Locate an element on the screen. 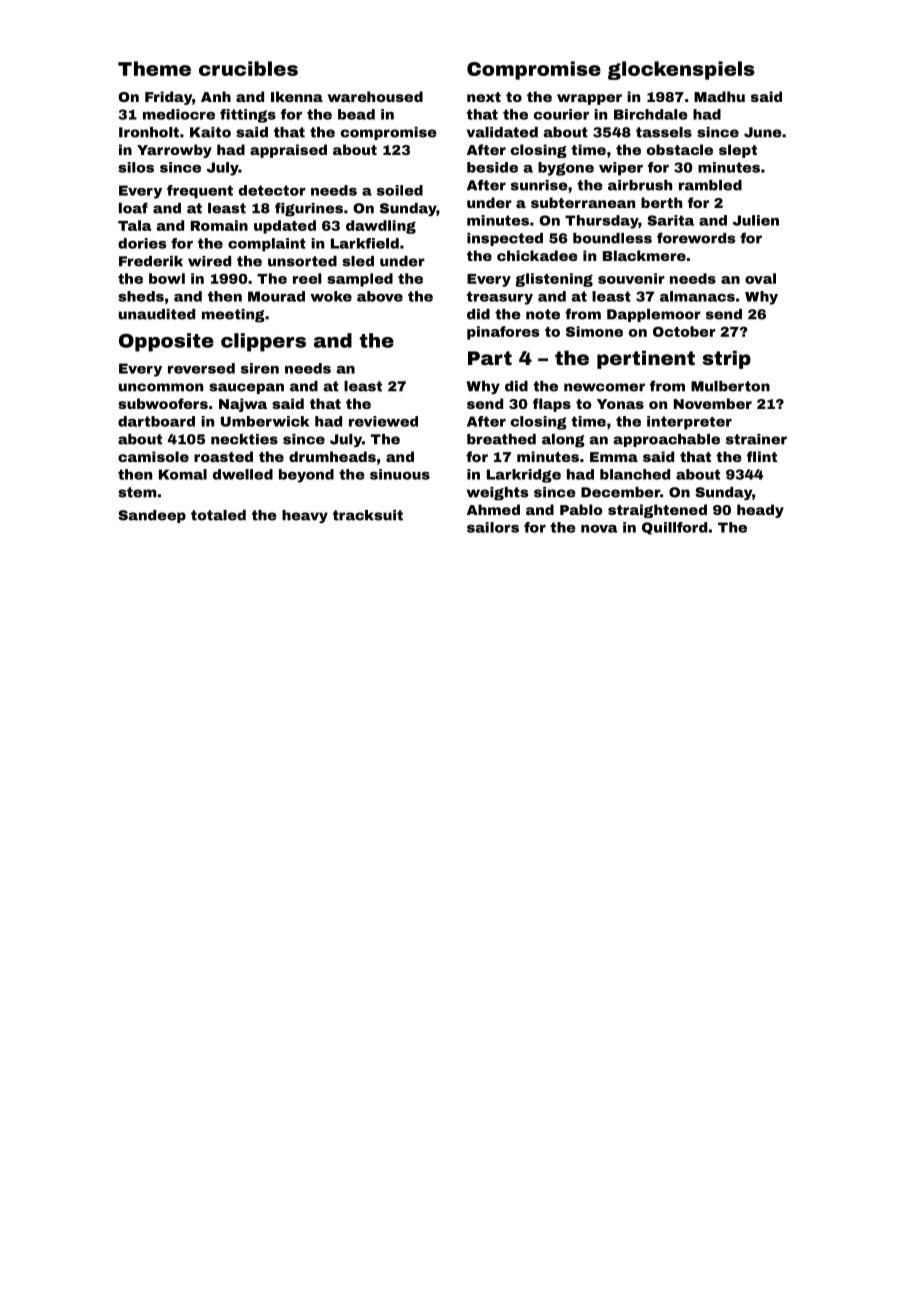  approachable is located at coordinates (666, 440).
